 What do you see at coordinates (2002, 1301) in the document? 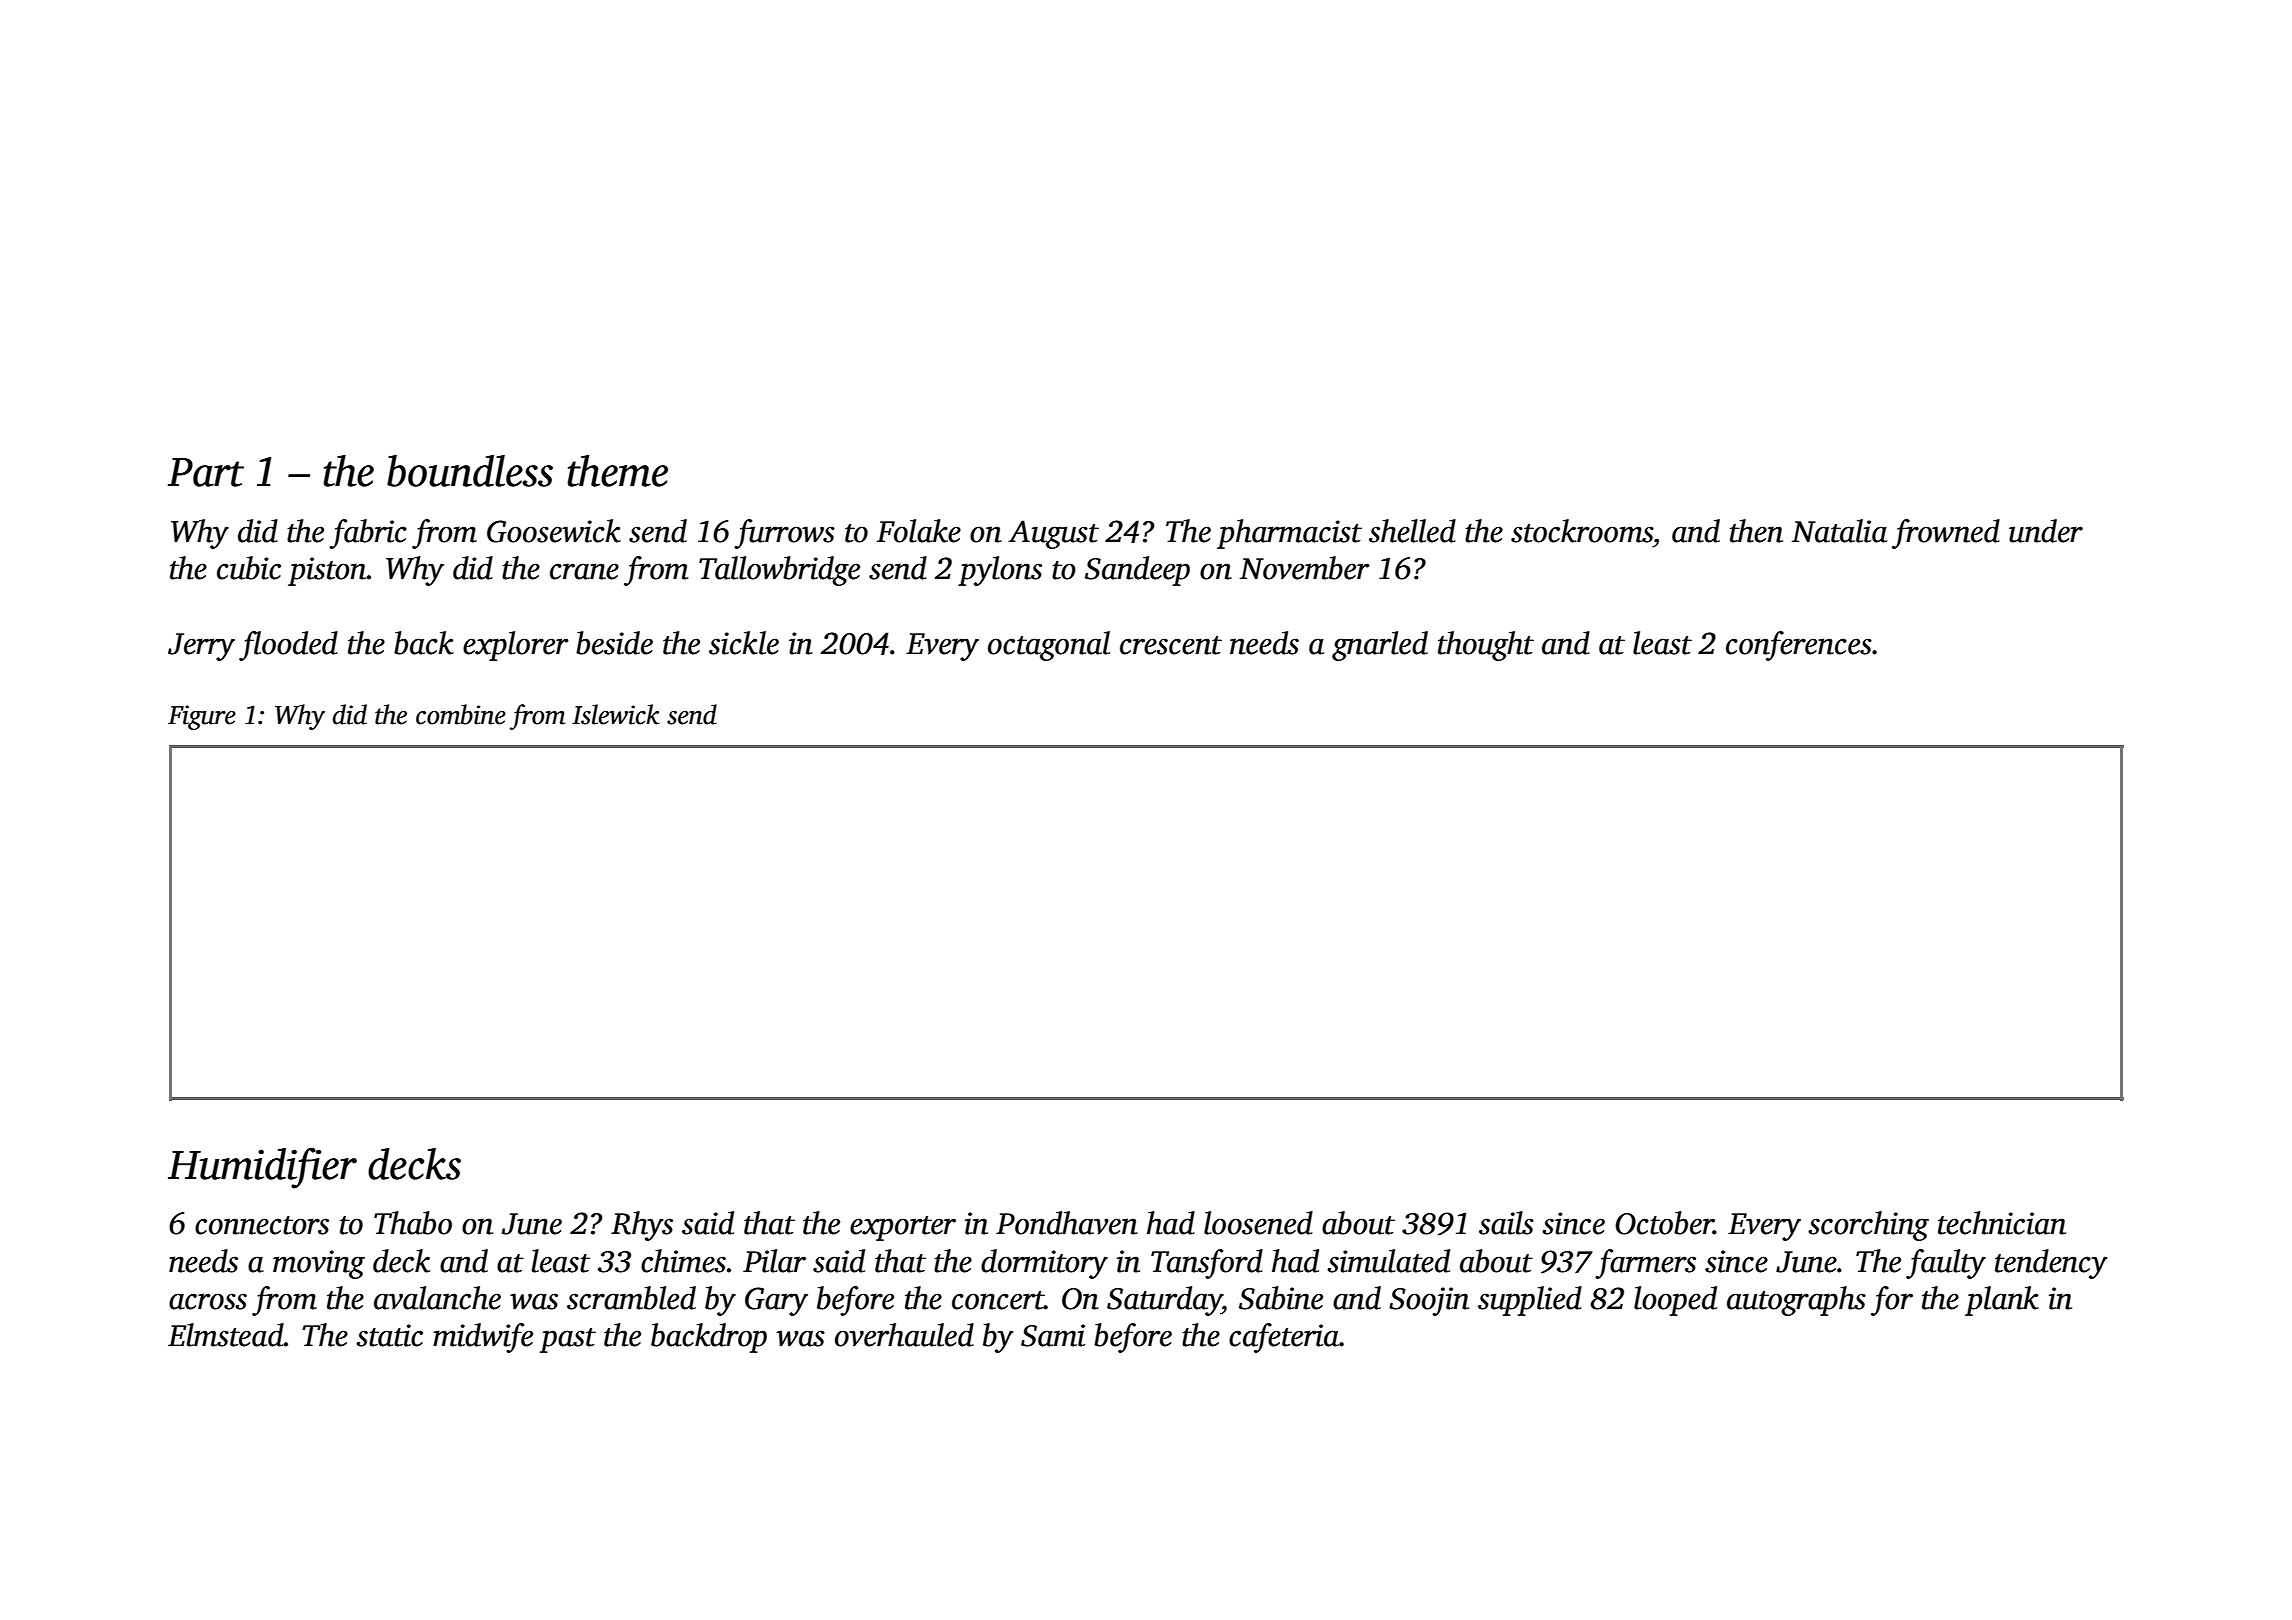
I see `plank` at bounding box center [2002, 1301].
